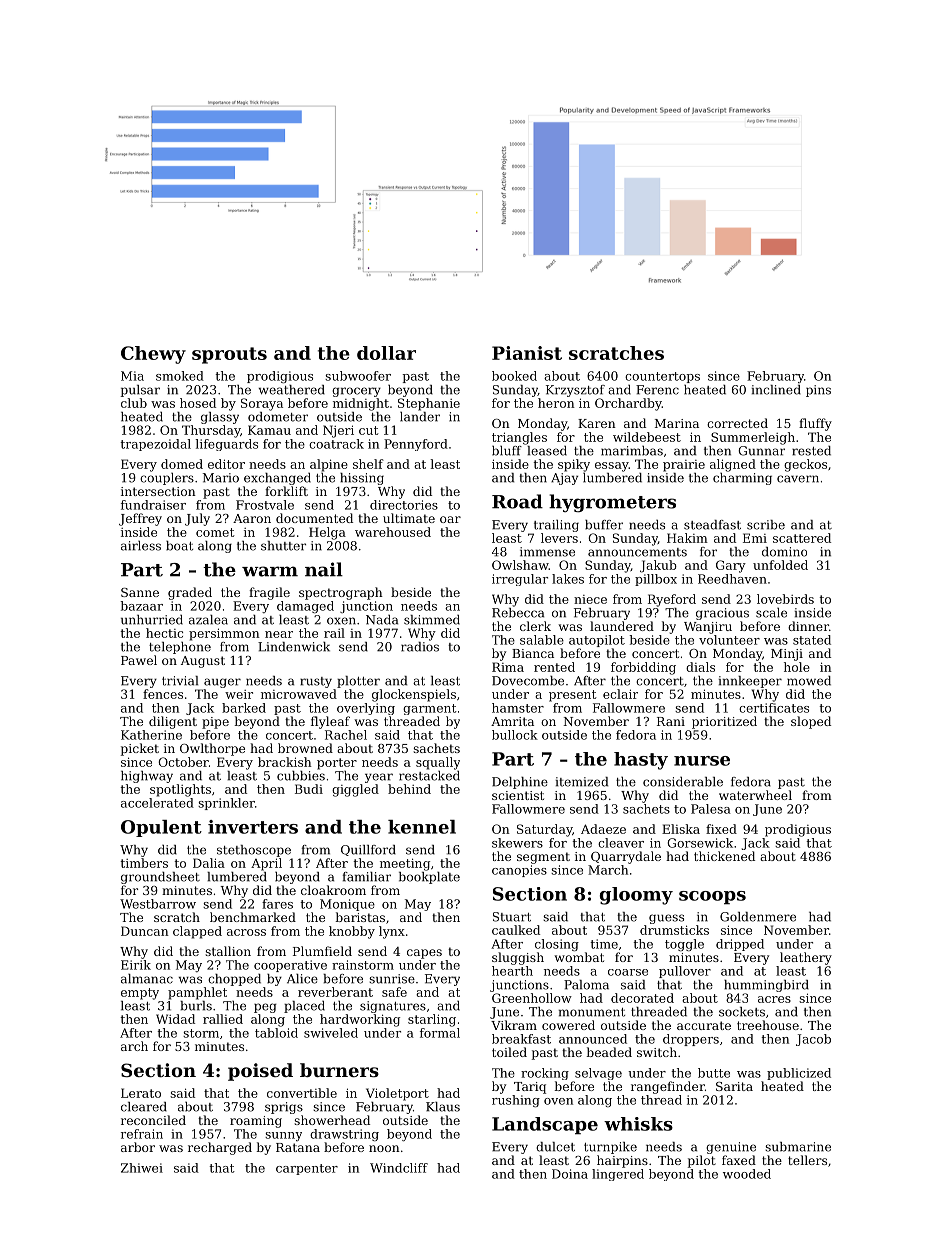 The height and width of the screenshot is (1233, 952). Describe the element at coordinates (684, 466) in the screenshot. I see `prairie` at that location.
